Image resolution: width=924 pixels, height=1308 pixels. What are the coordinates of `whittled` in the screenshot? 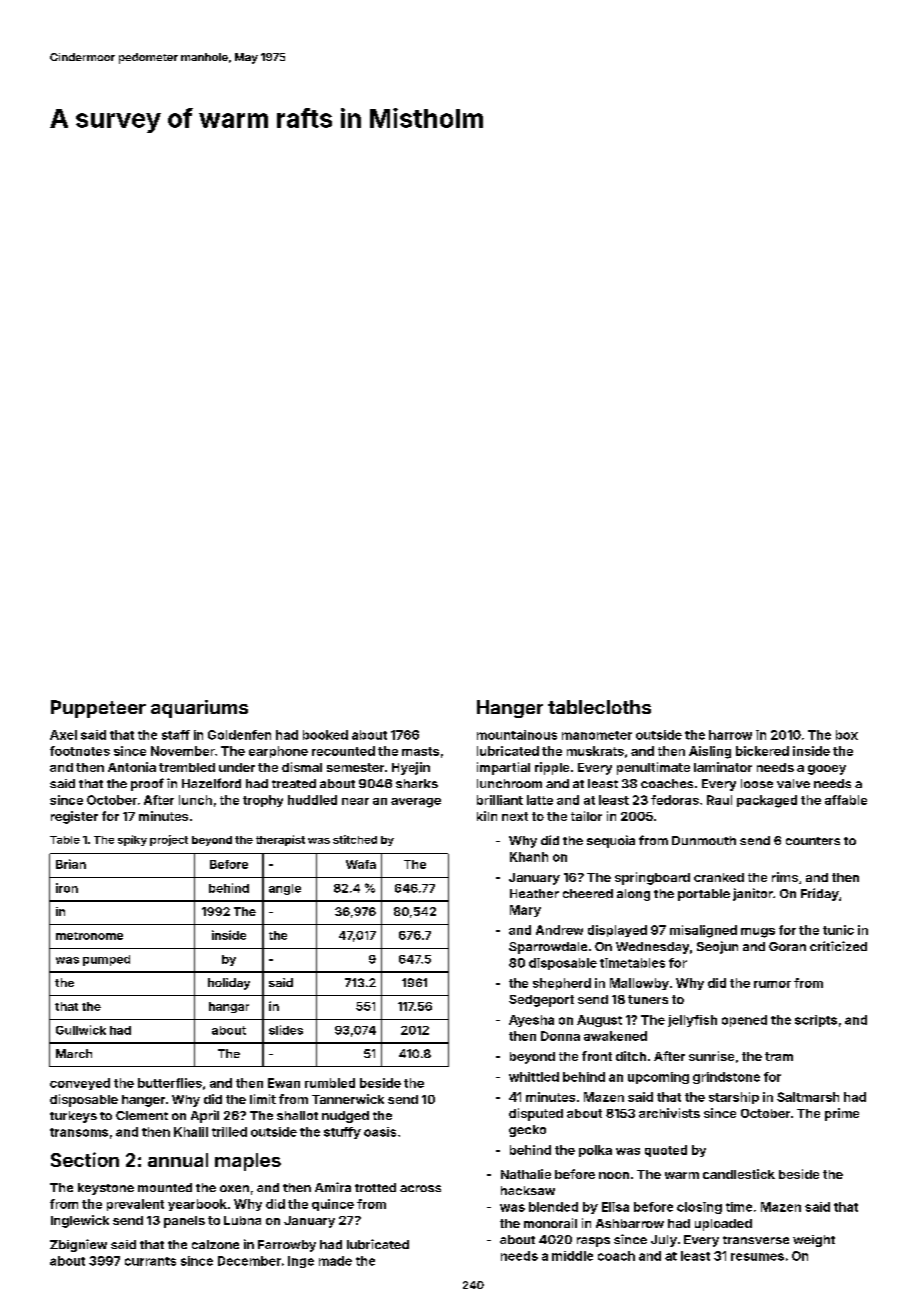 It's located at (534, 1077).
